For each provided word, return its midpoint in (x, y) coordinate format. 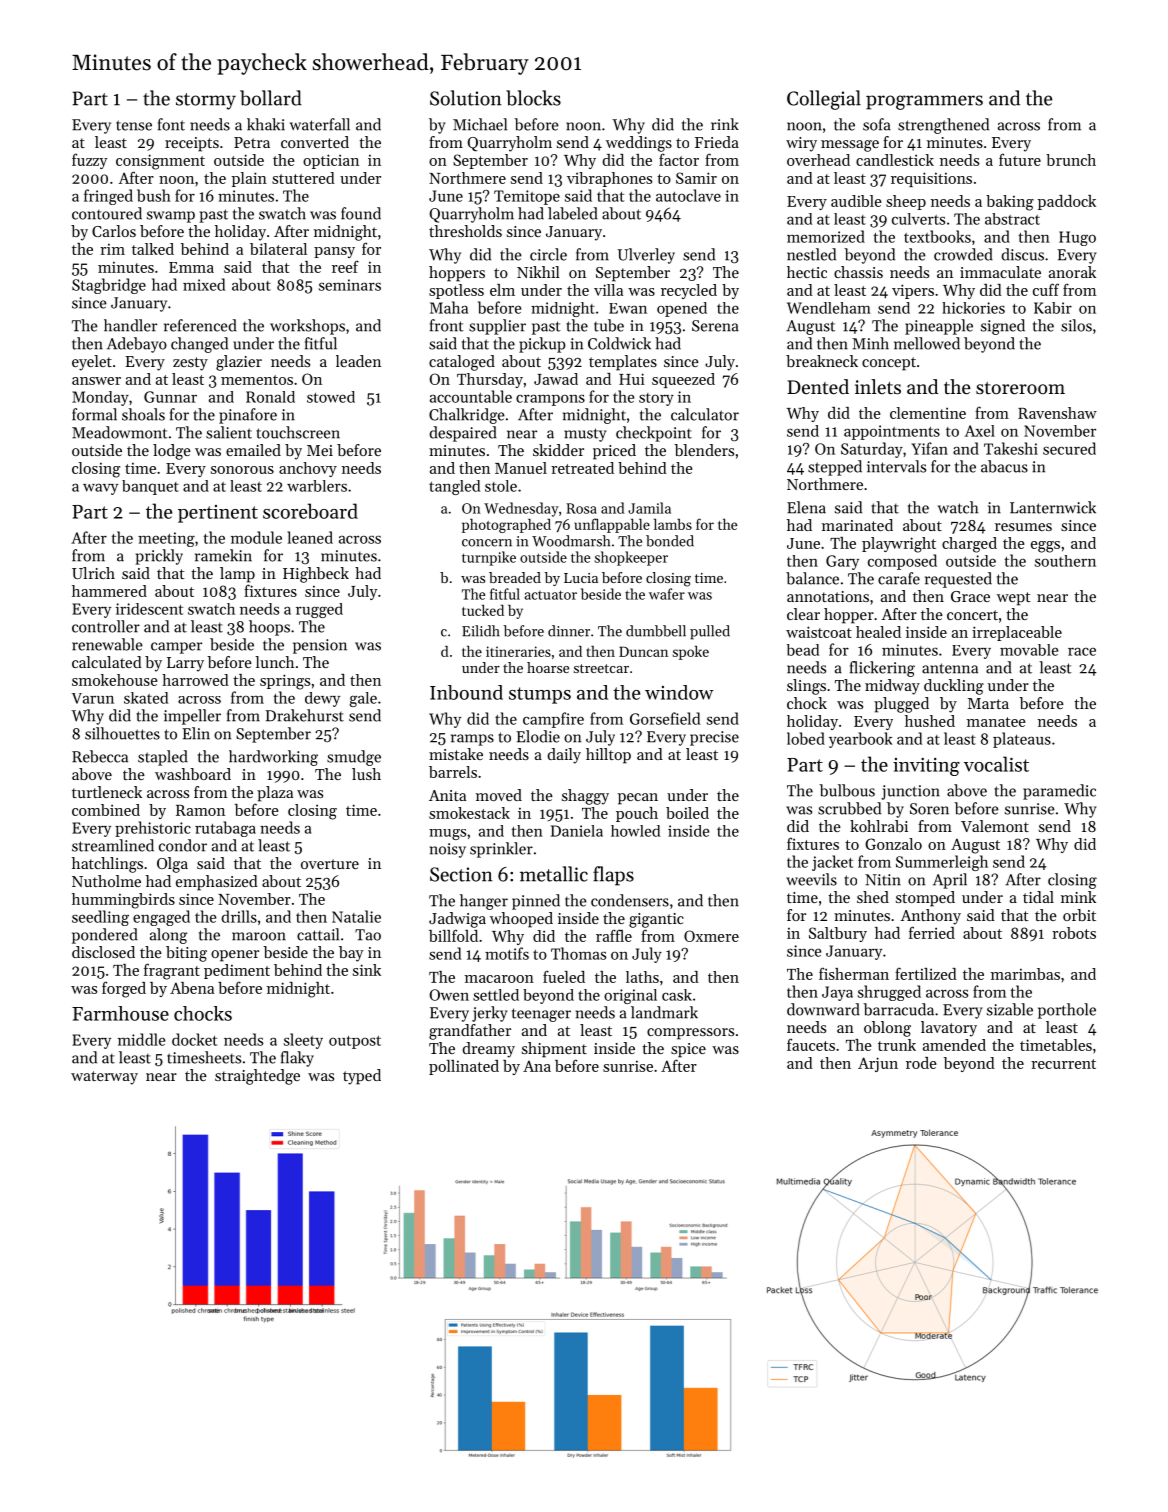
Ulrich (93, 573)
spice (688, 1050)
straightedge (257, 1077)
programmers (924, 102)
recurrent (1063, 1064)
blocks (533, 98)
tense (134, 125)
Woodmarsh (571, 541)
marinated (857, 525)
